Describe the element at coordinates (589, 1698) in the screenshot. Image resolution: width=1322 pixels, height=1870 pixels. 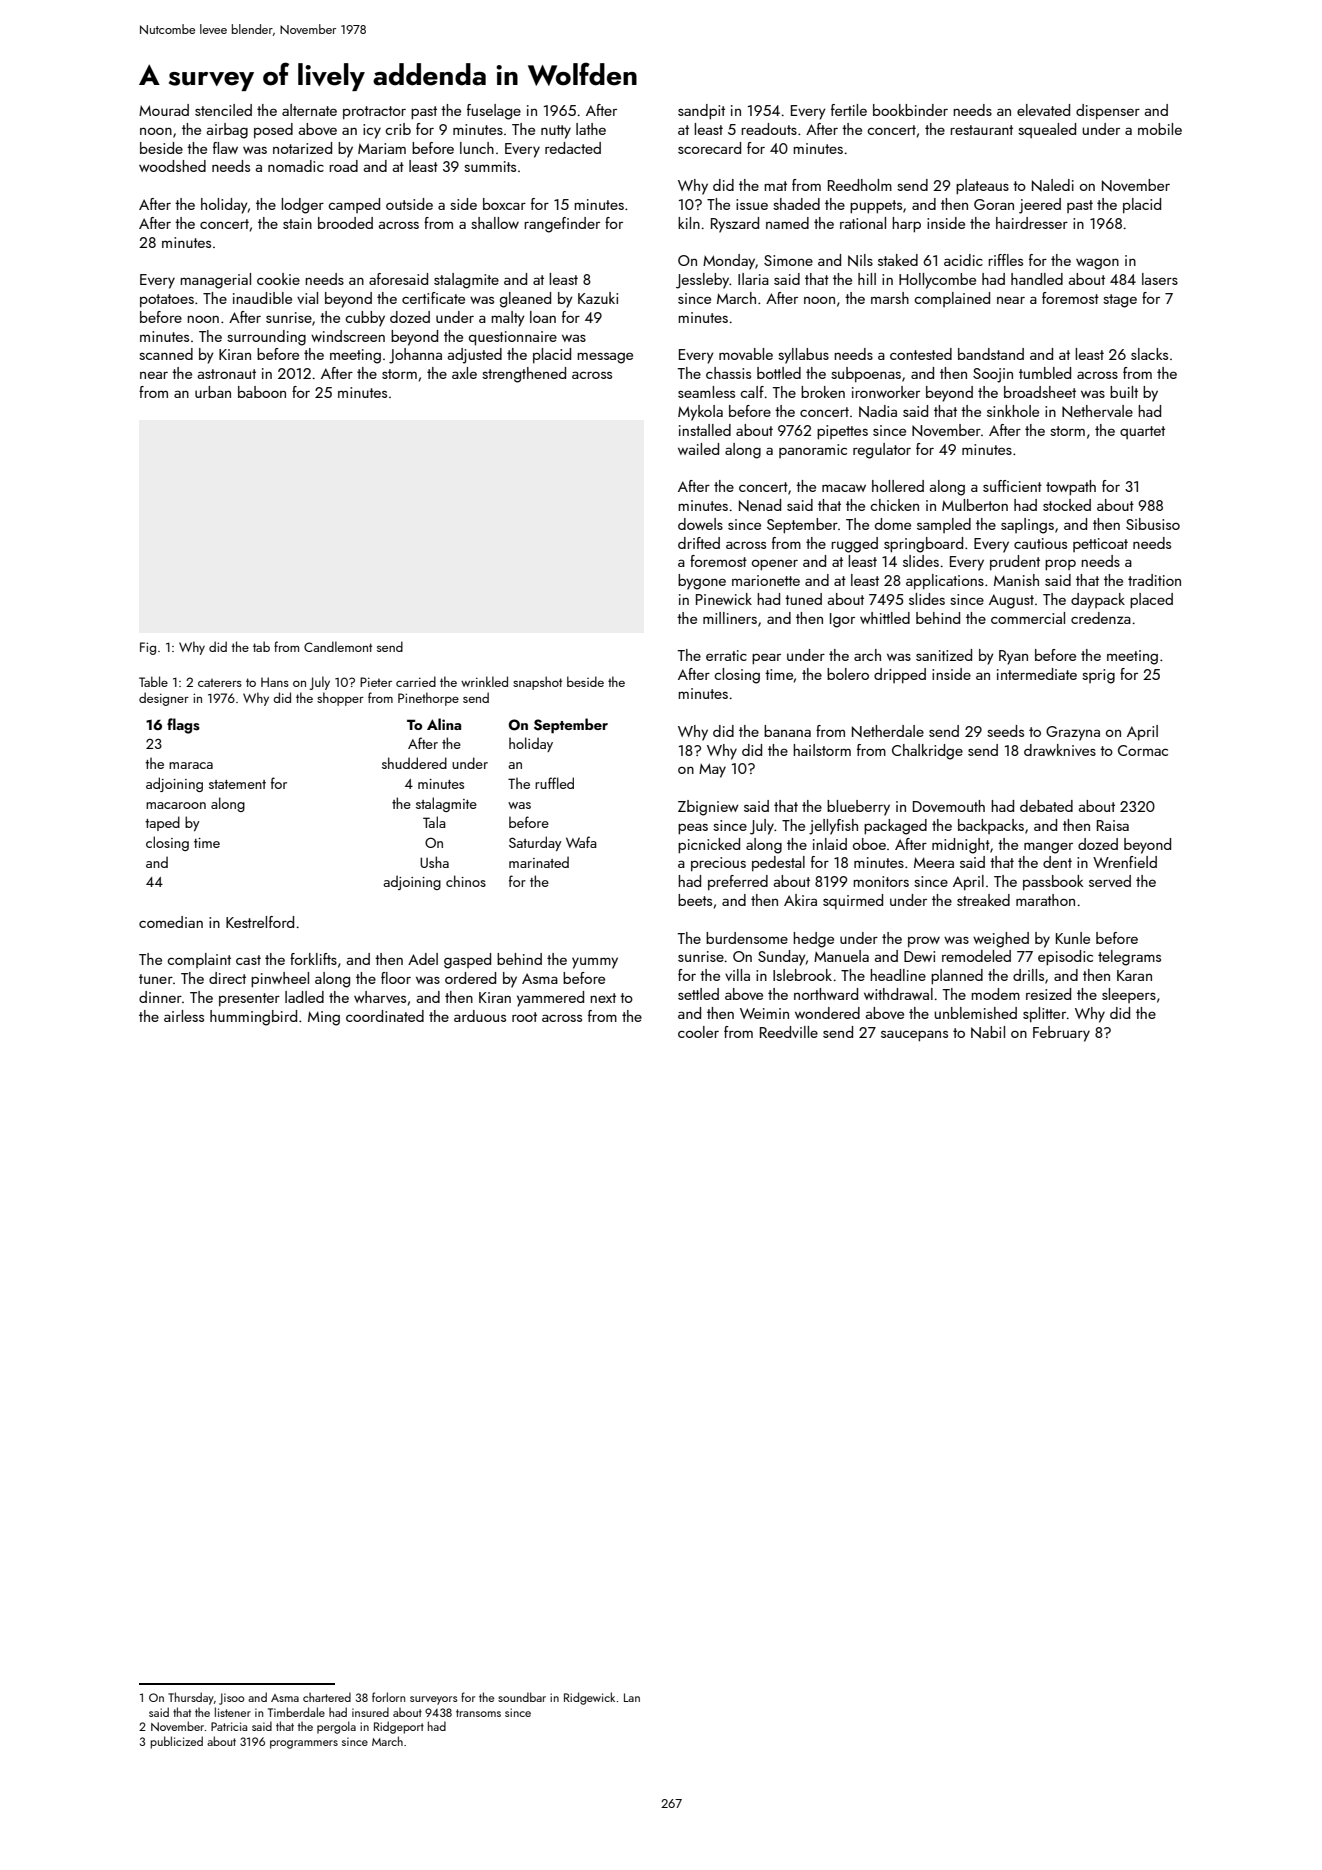
I see `Ridgewick` at that location.
